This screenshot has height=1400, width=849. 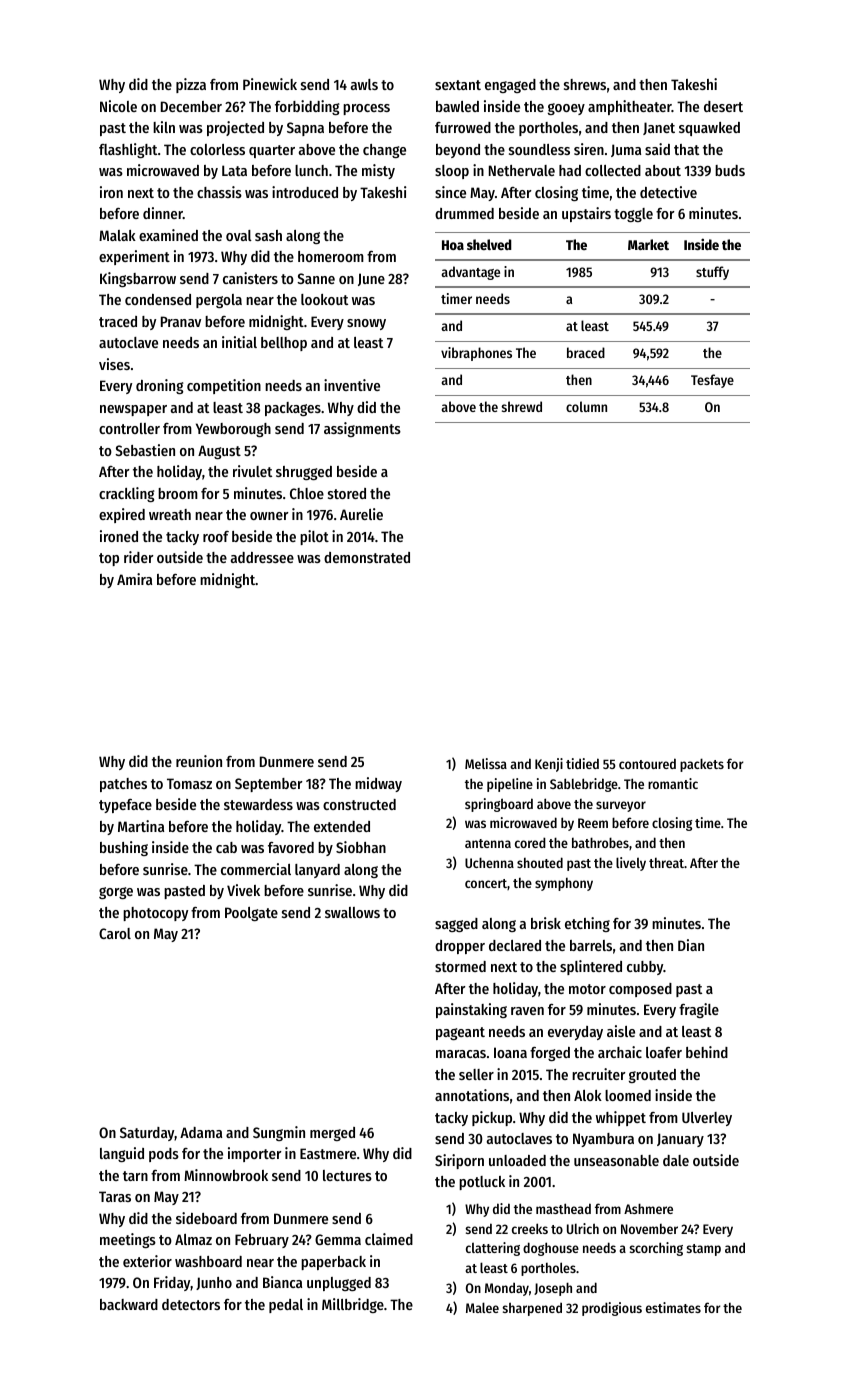 I want to click on kiln, so click(x=164, y=127).
